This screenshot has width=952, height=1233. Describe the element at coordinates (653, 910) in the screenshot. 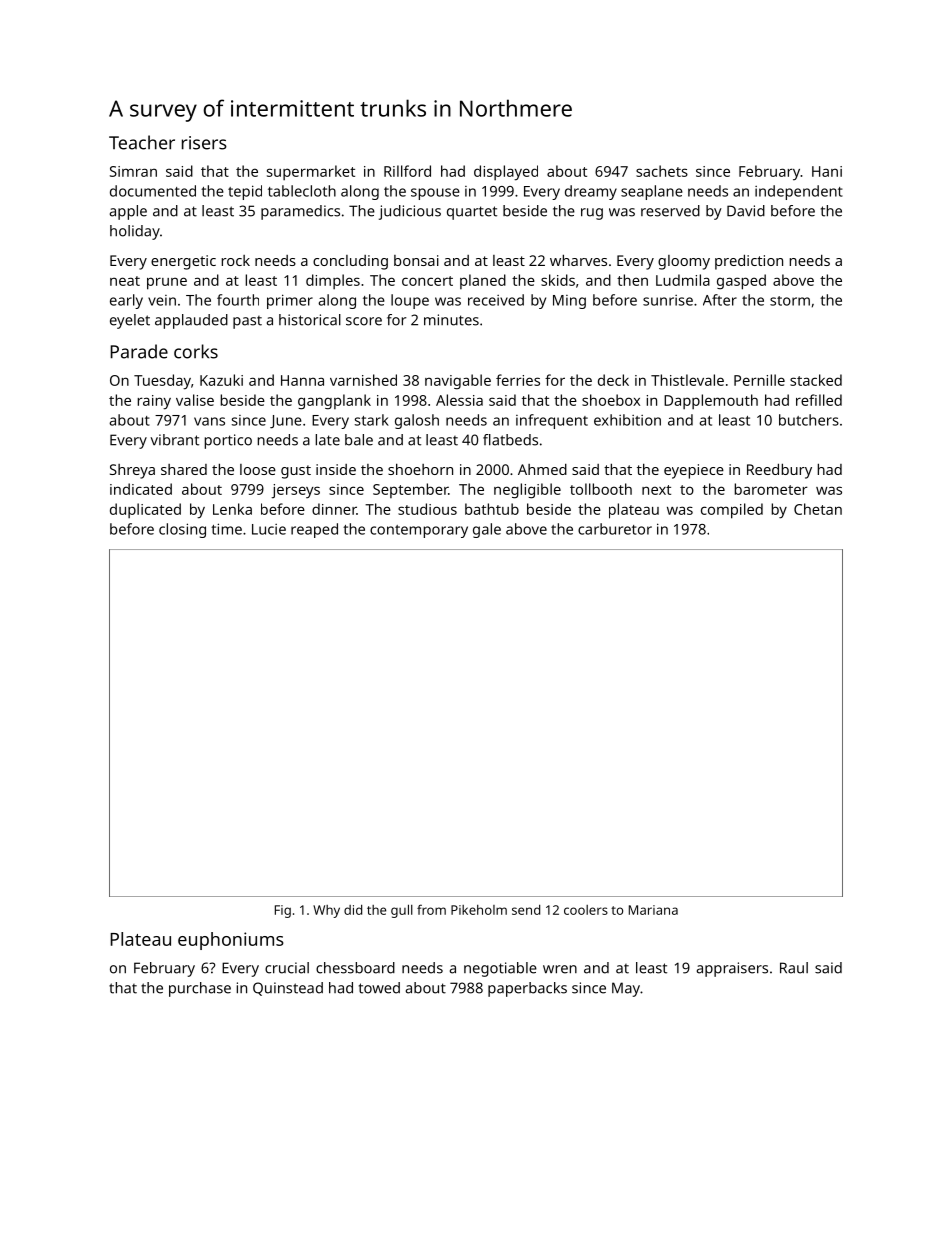

I see `Mariana` at that location.
